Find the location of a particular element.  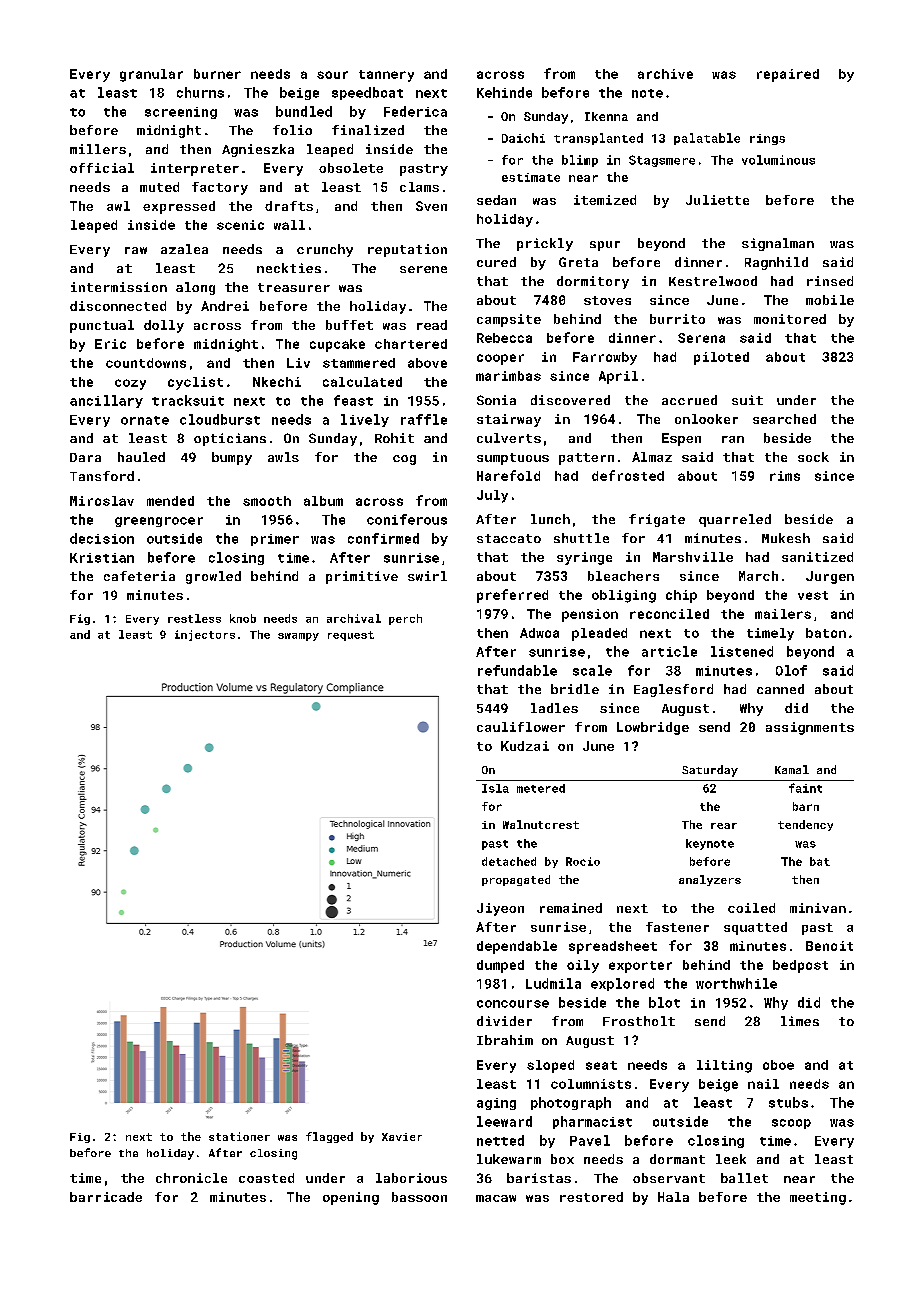

millers is located at coordinates (98, 149).
